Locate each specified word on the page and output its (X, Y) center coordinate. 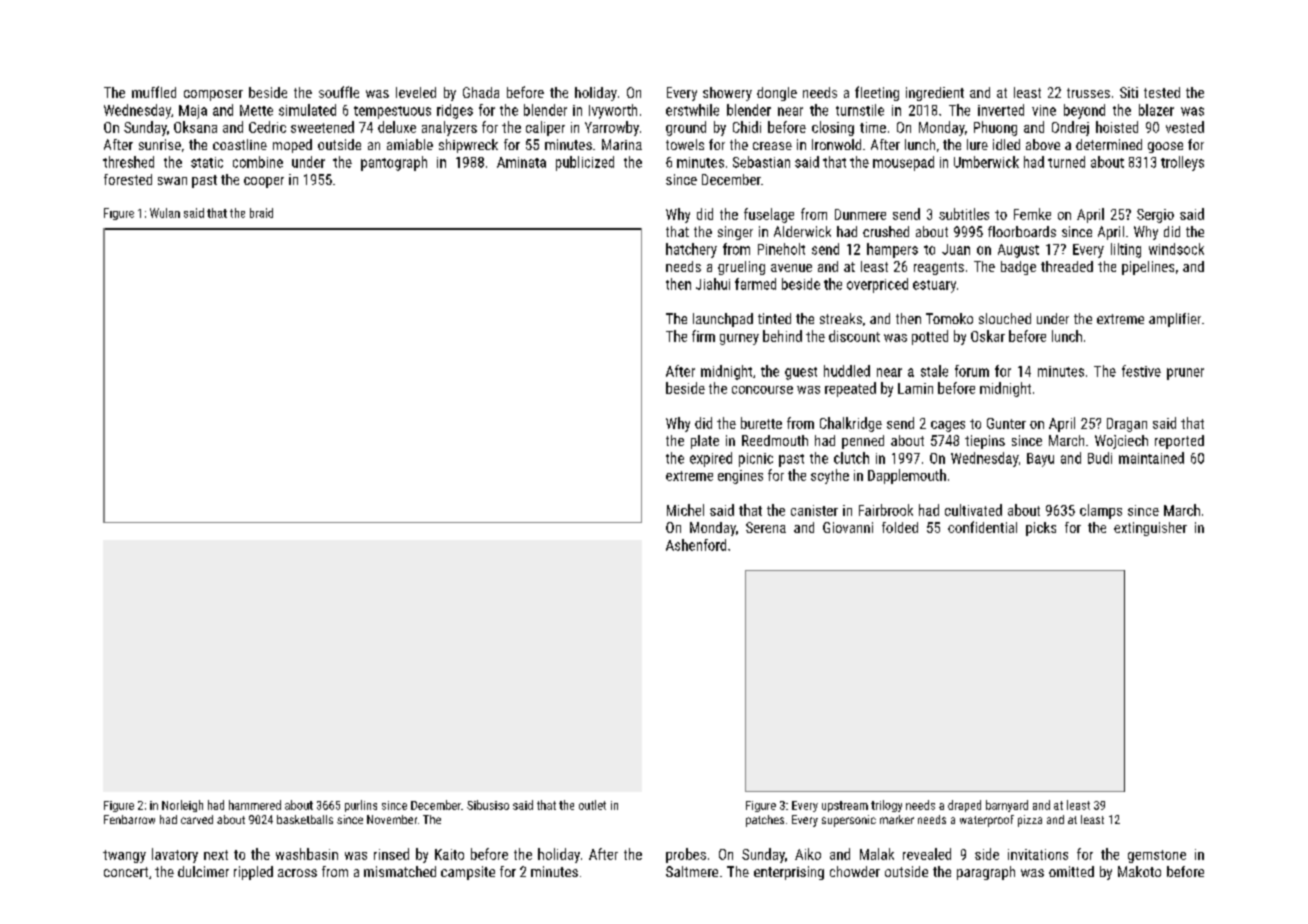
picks (1041, 529)
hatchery (691, 250)
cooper (264, 182)
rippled (253, 873)
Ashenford (696, 545)
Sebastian (761, 162)
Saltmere (692, 871)
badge (1018, 268)
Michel (685, 510)
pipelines (1148, 268)
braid (261, 213)
